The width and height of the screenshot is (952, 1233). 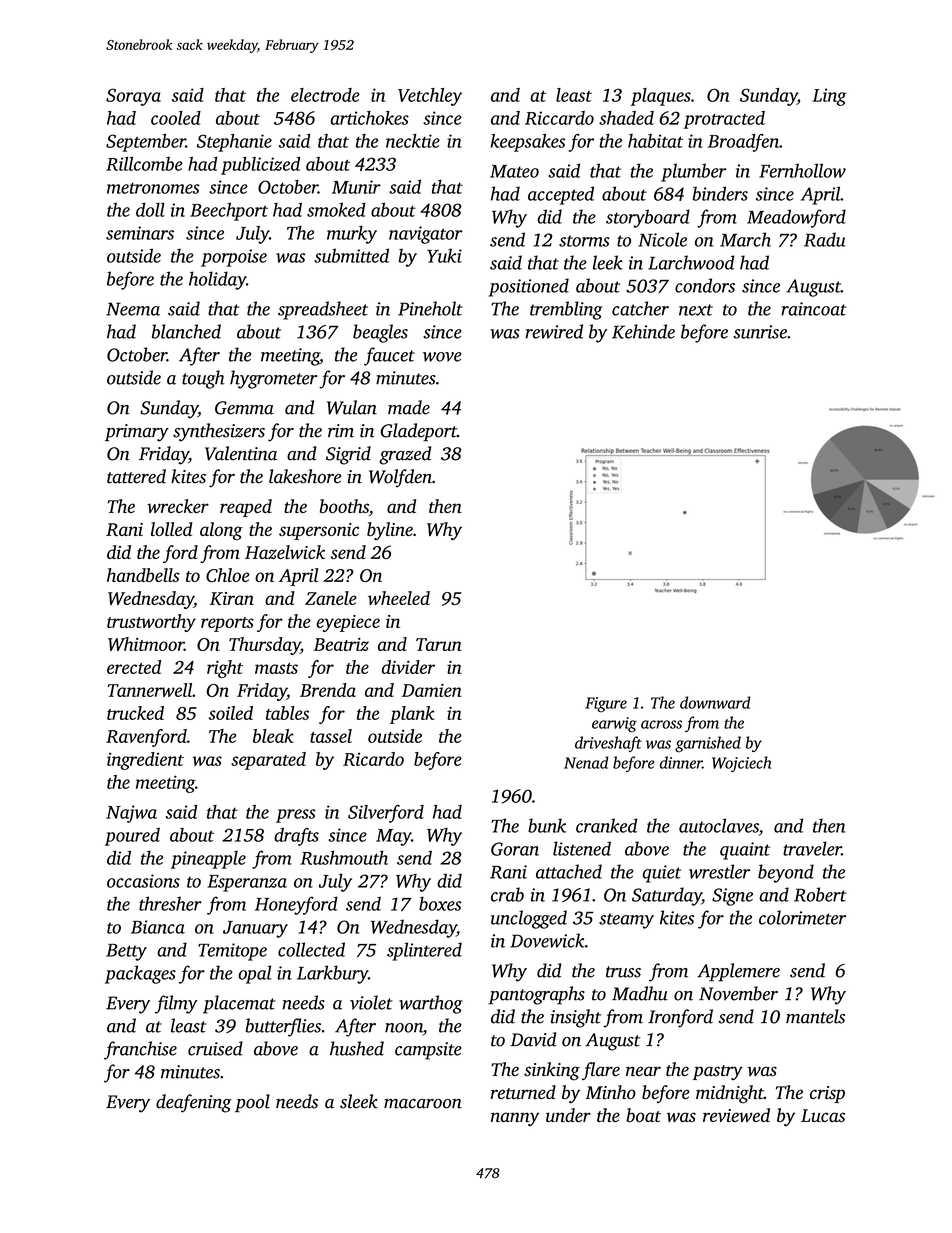 I want to click on Soraya, so click(x=133, y=97).
